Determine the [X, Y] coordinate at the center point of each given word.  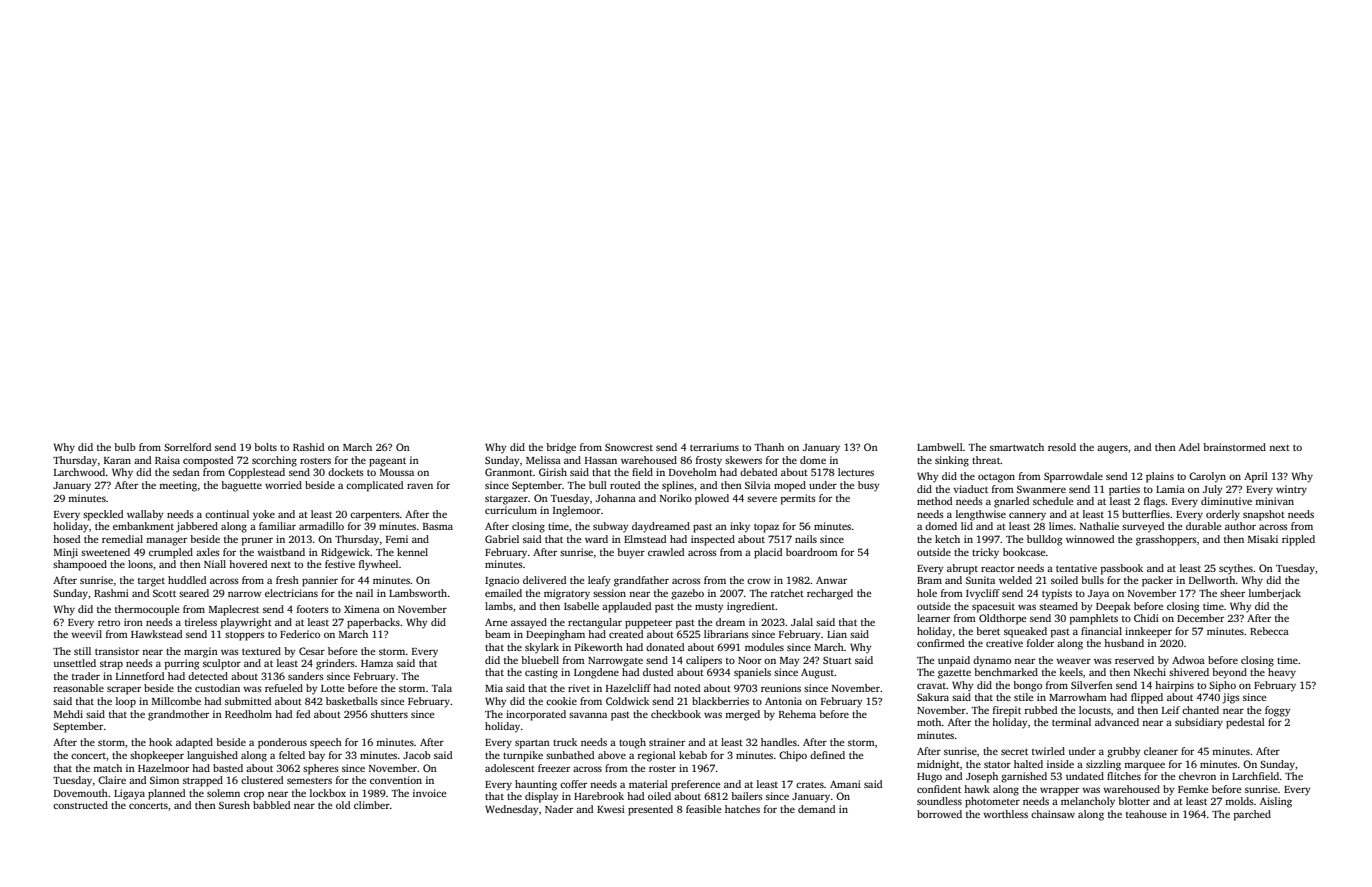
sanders [306, 676]
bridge [561, 448]
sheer [1232, 593]
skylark [542, 648]
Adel [1189, 447]
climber [372, 805]
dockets [346, 472]
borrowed [939, 814]
